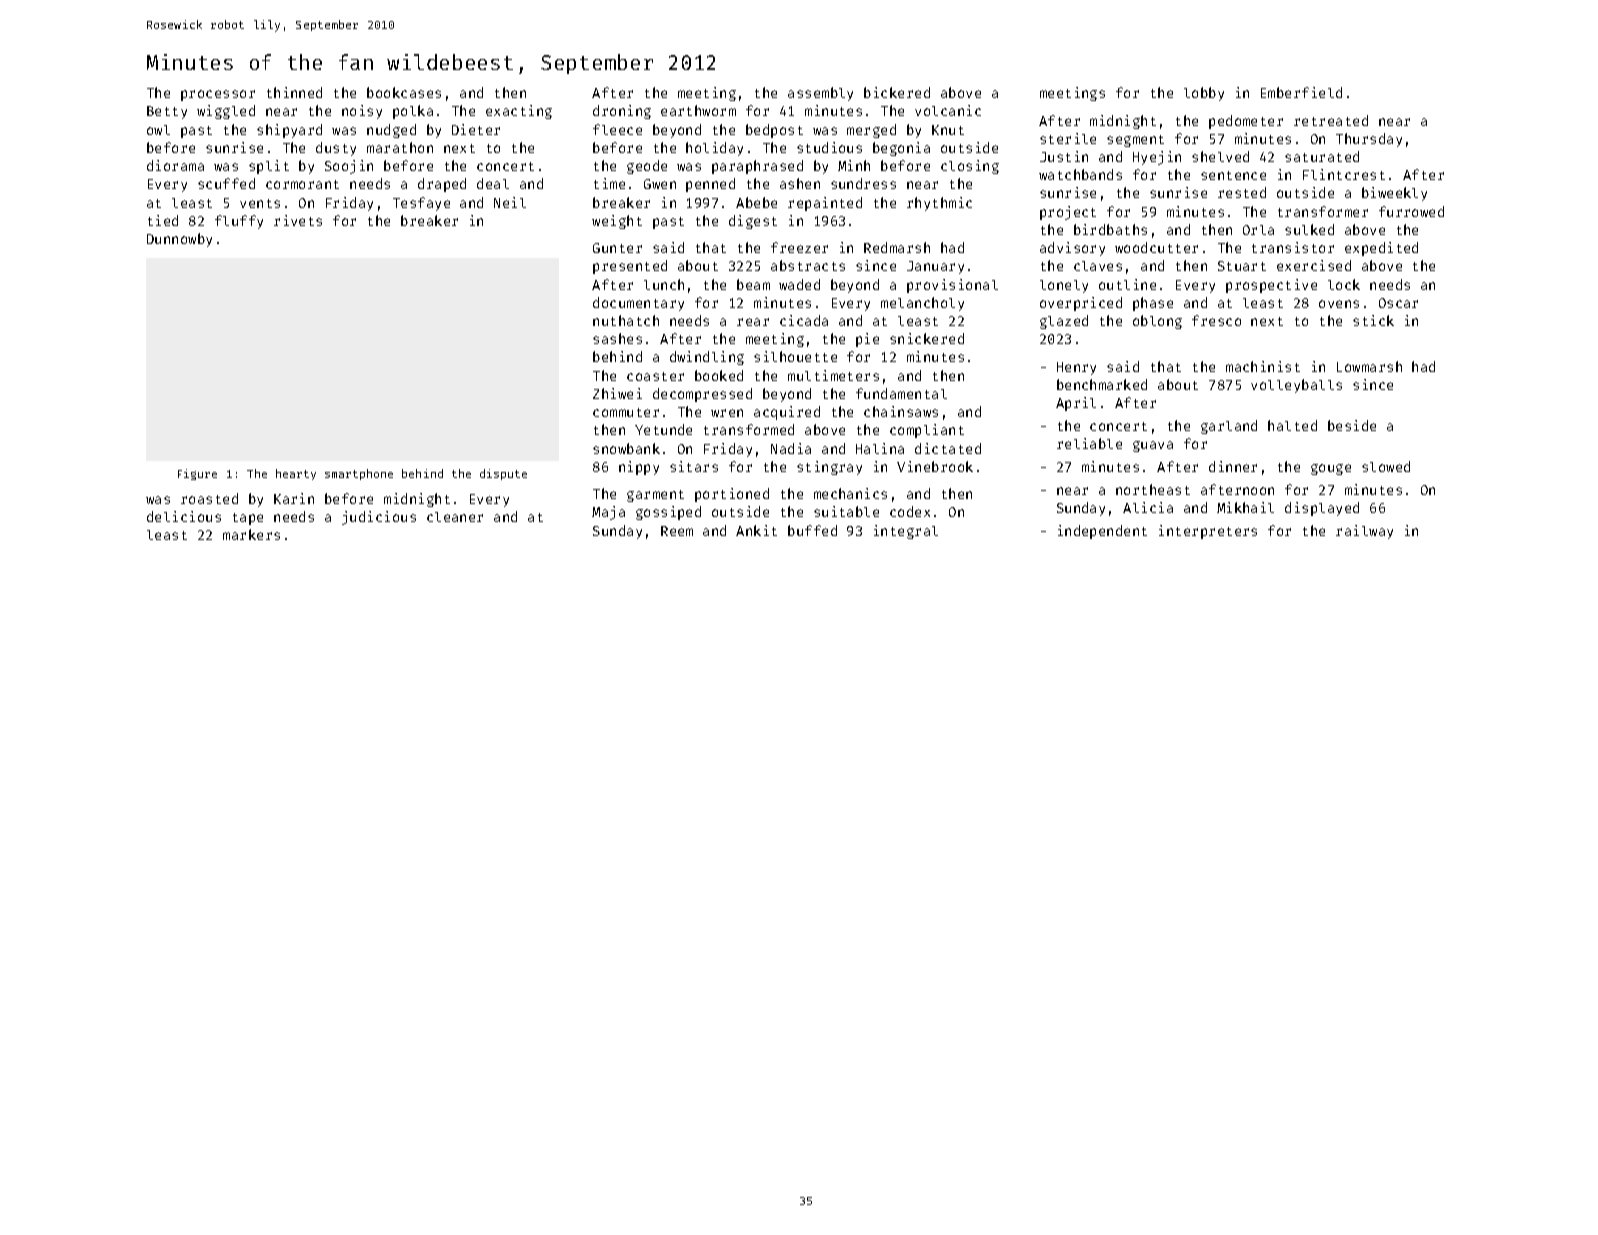 This image has width=1598, height=1235. I want to click on Lowmarsh, so click(1369, 366).
